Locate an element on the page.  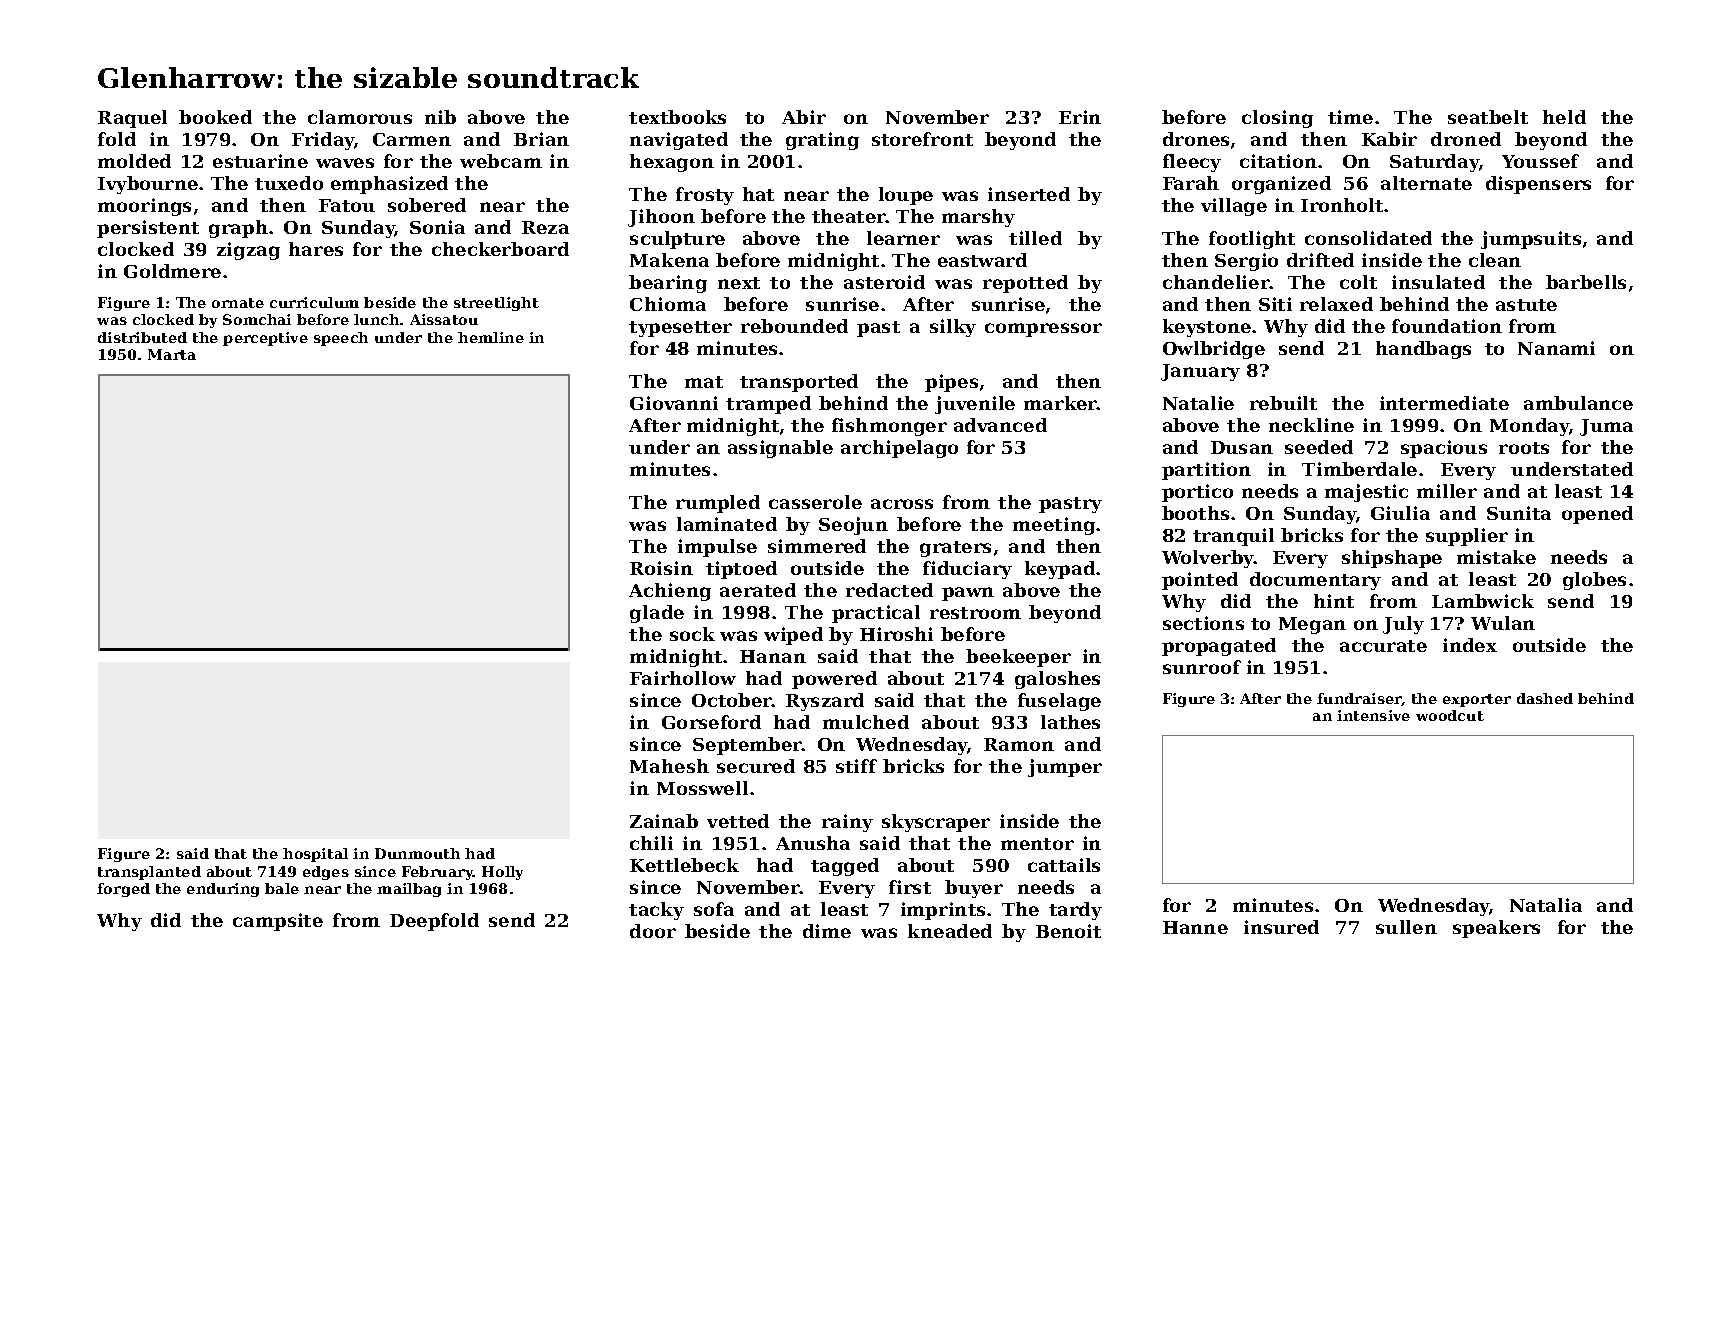
sculpture is located at coordinates (677, 240).
